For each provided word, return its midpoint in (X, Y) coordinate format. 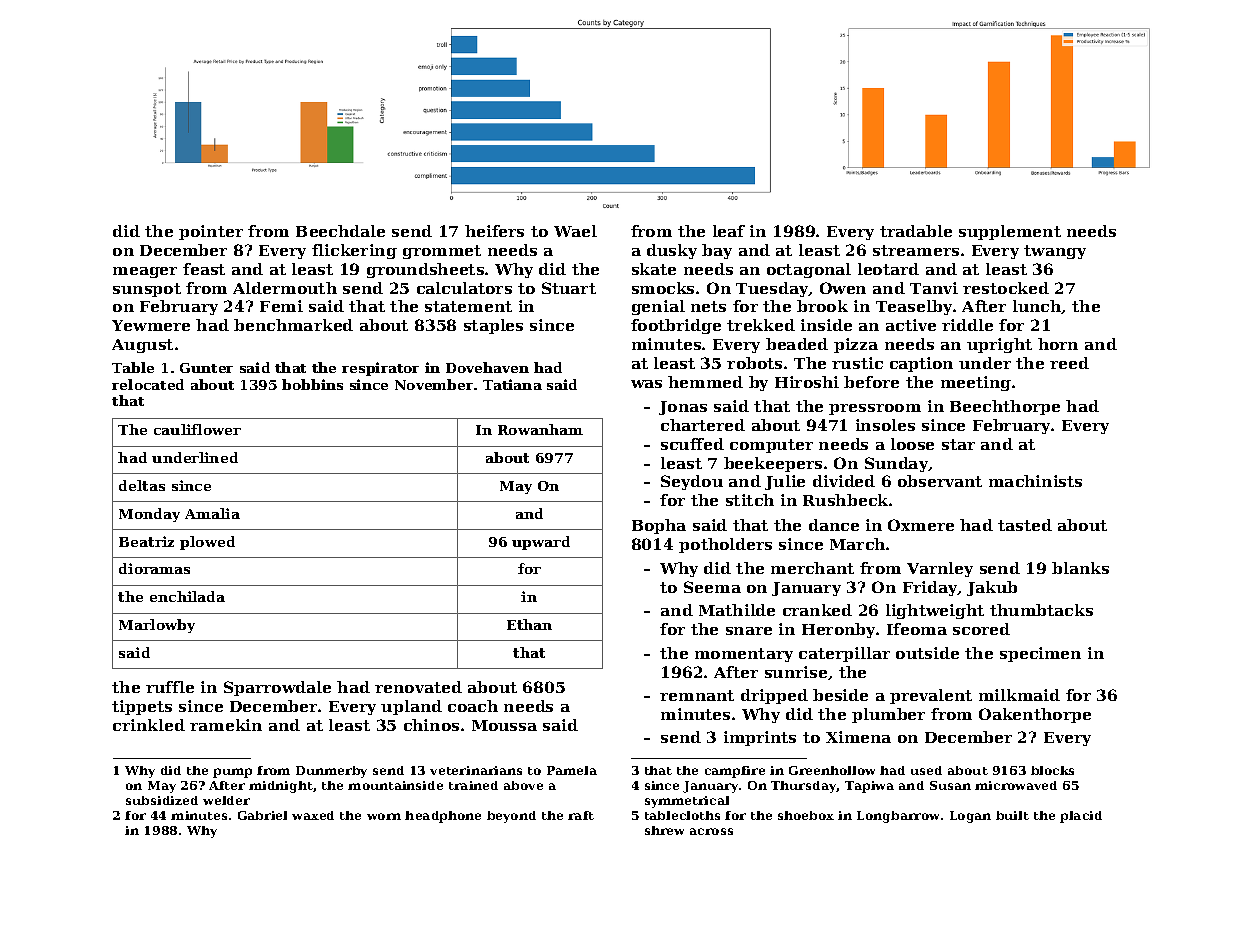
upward (541, 543)
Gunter (206, 368)
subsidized (162, 800)
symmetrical (687, 802)
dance (834, 525)
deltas (142, 485)
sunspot (147, 290)
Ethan (529, 624)
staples (493, 326)
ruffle (170, 687)
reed (1069, 363)
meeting (976, 383)
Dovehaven (487, 367)
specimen (1040, 654)
